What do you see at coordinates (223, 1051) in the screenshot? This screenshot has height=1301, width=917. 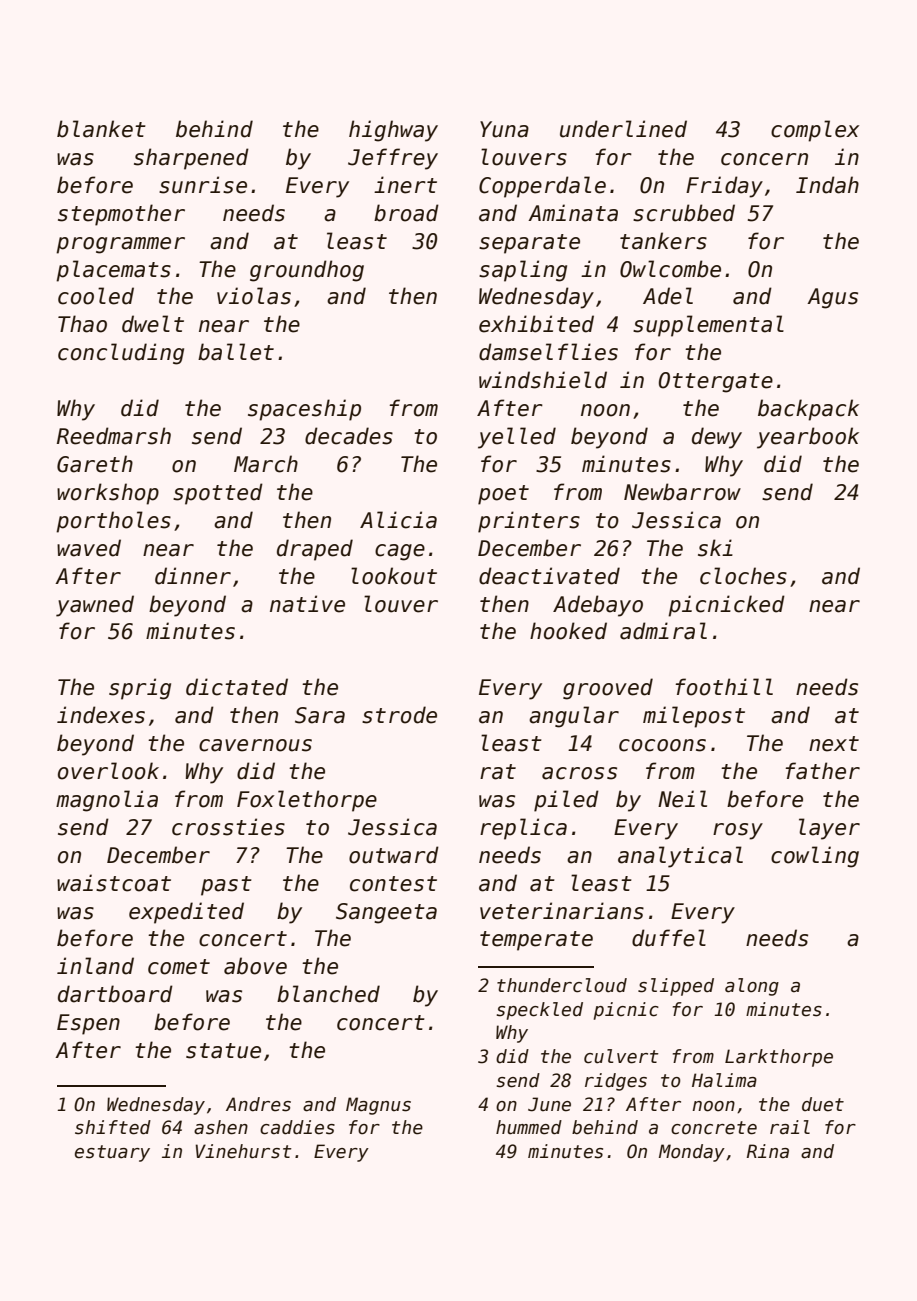 I see `statue` at bounding box center [223, 1051].
